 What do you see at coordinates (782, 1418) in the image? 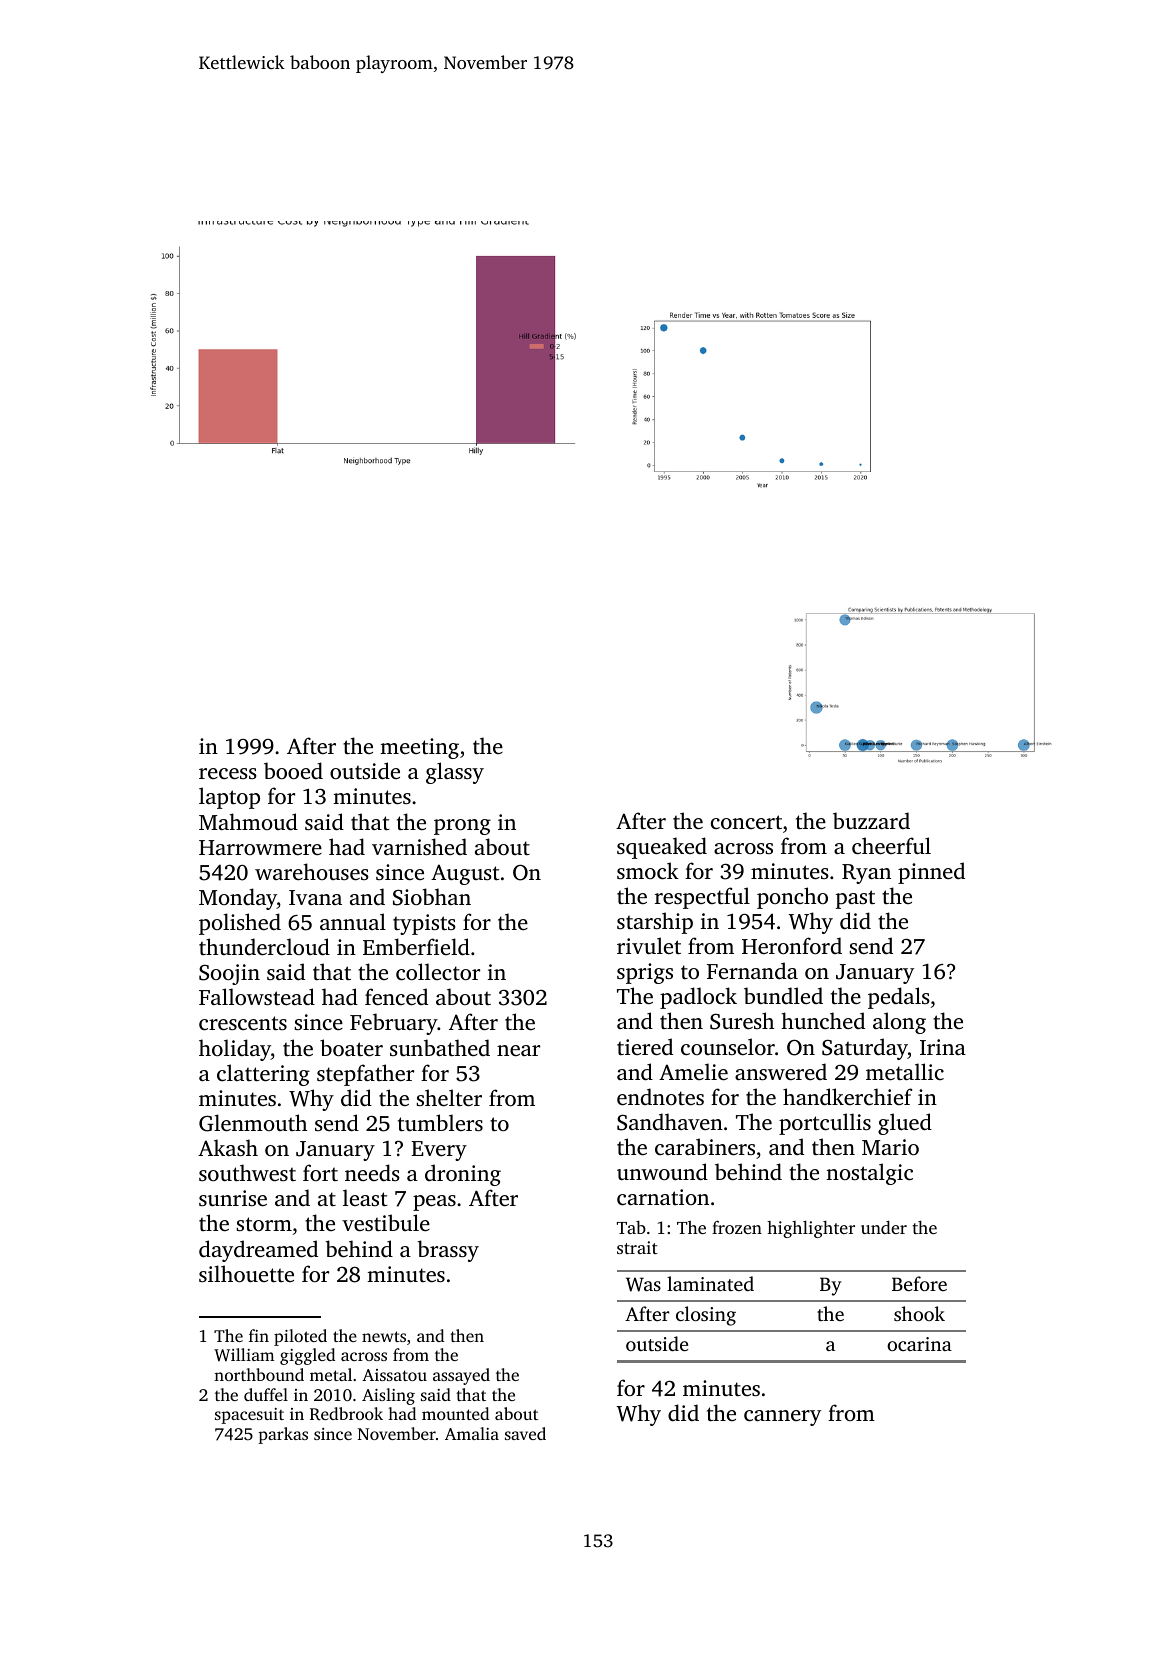
I see `cannery` at bounding box center [782, 1418].
